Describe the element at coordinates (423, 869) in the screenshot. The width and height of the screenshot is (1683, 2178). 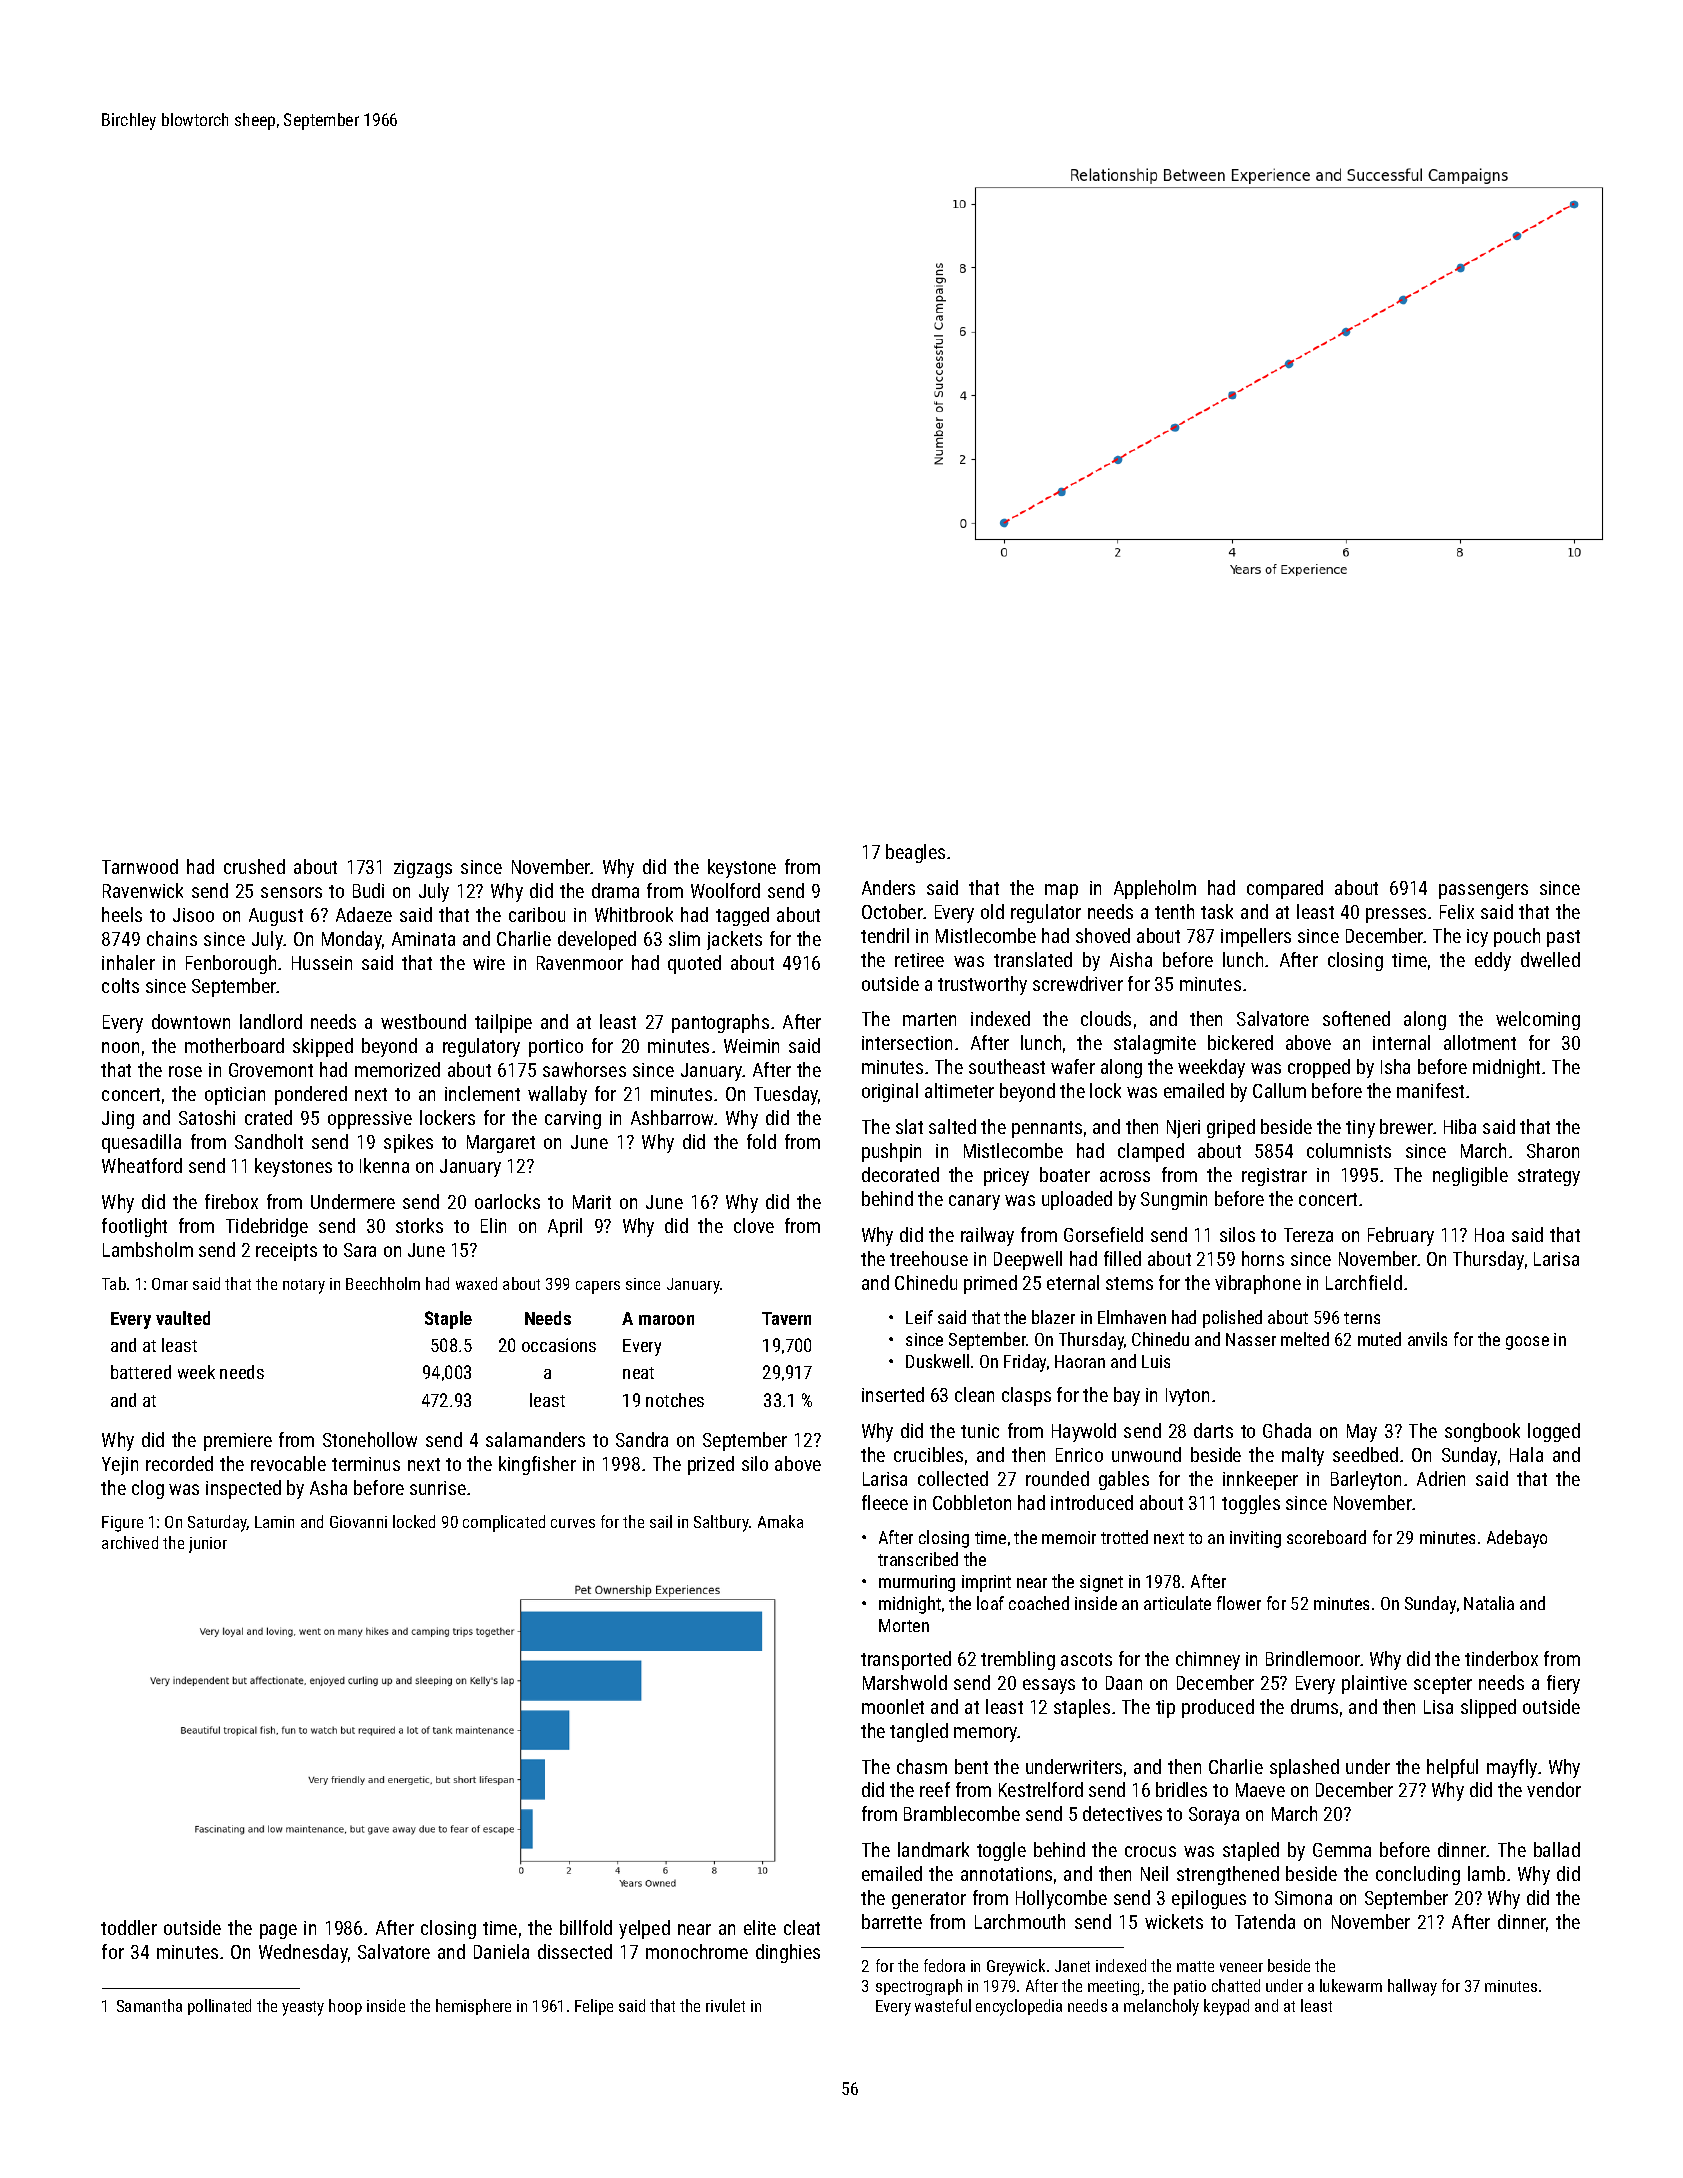
I see `zigzags` at that location.
